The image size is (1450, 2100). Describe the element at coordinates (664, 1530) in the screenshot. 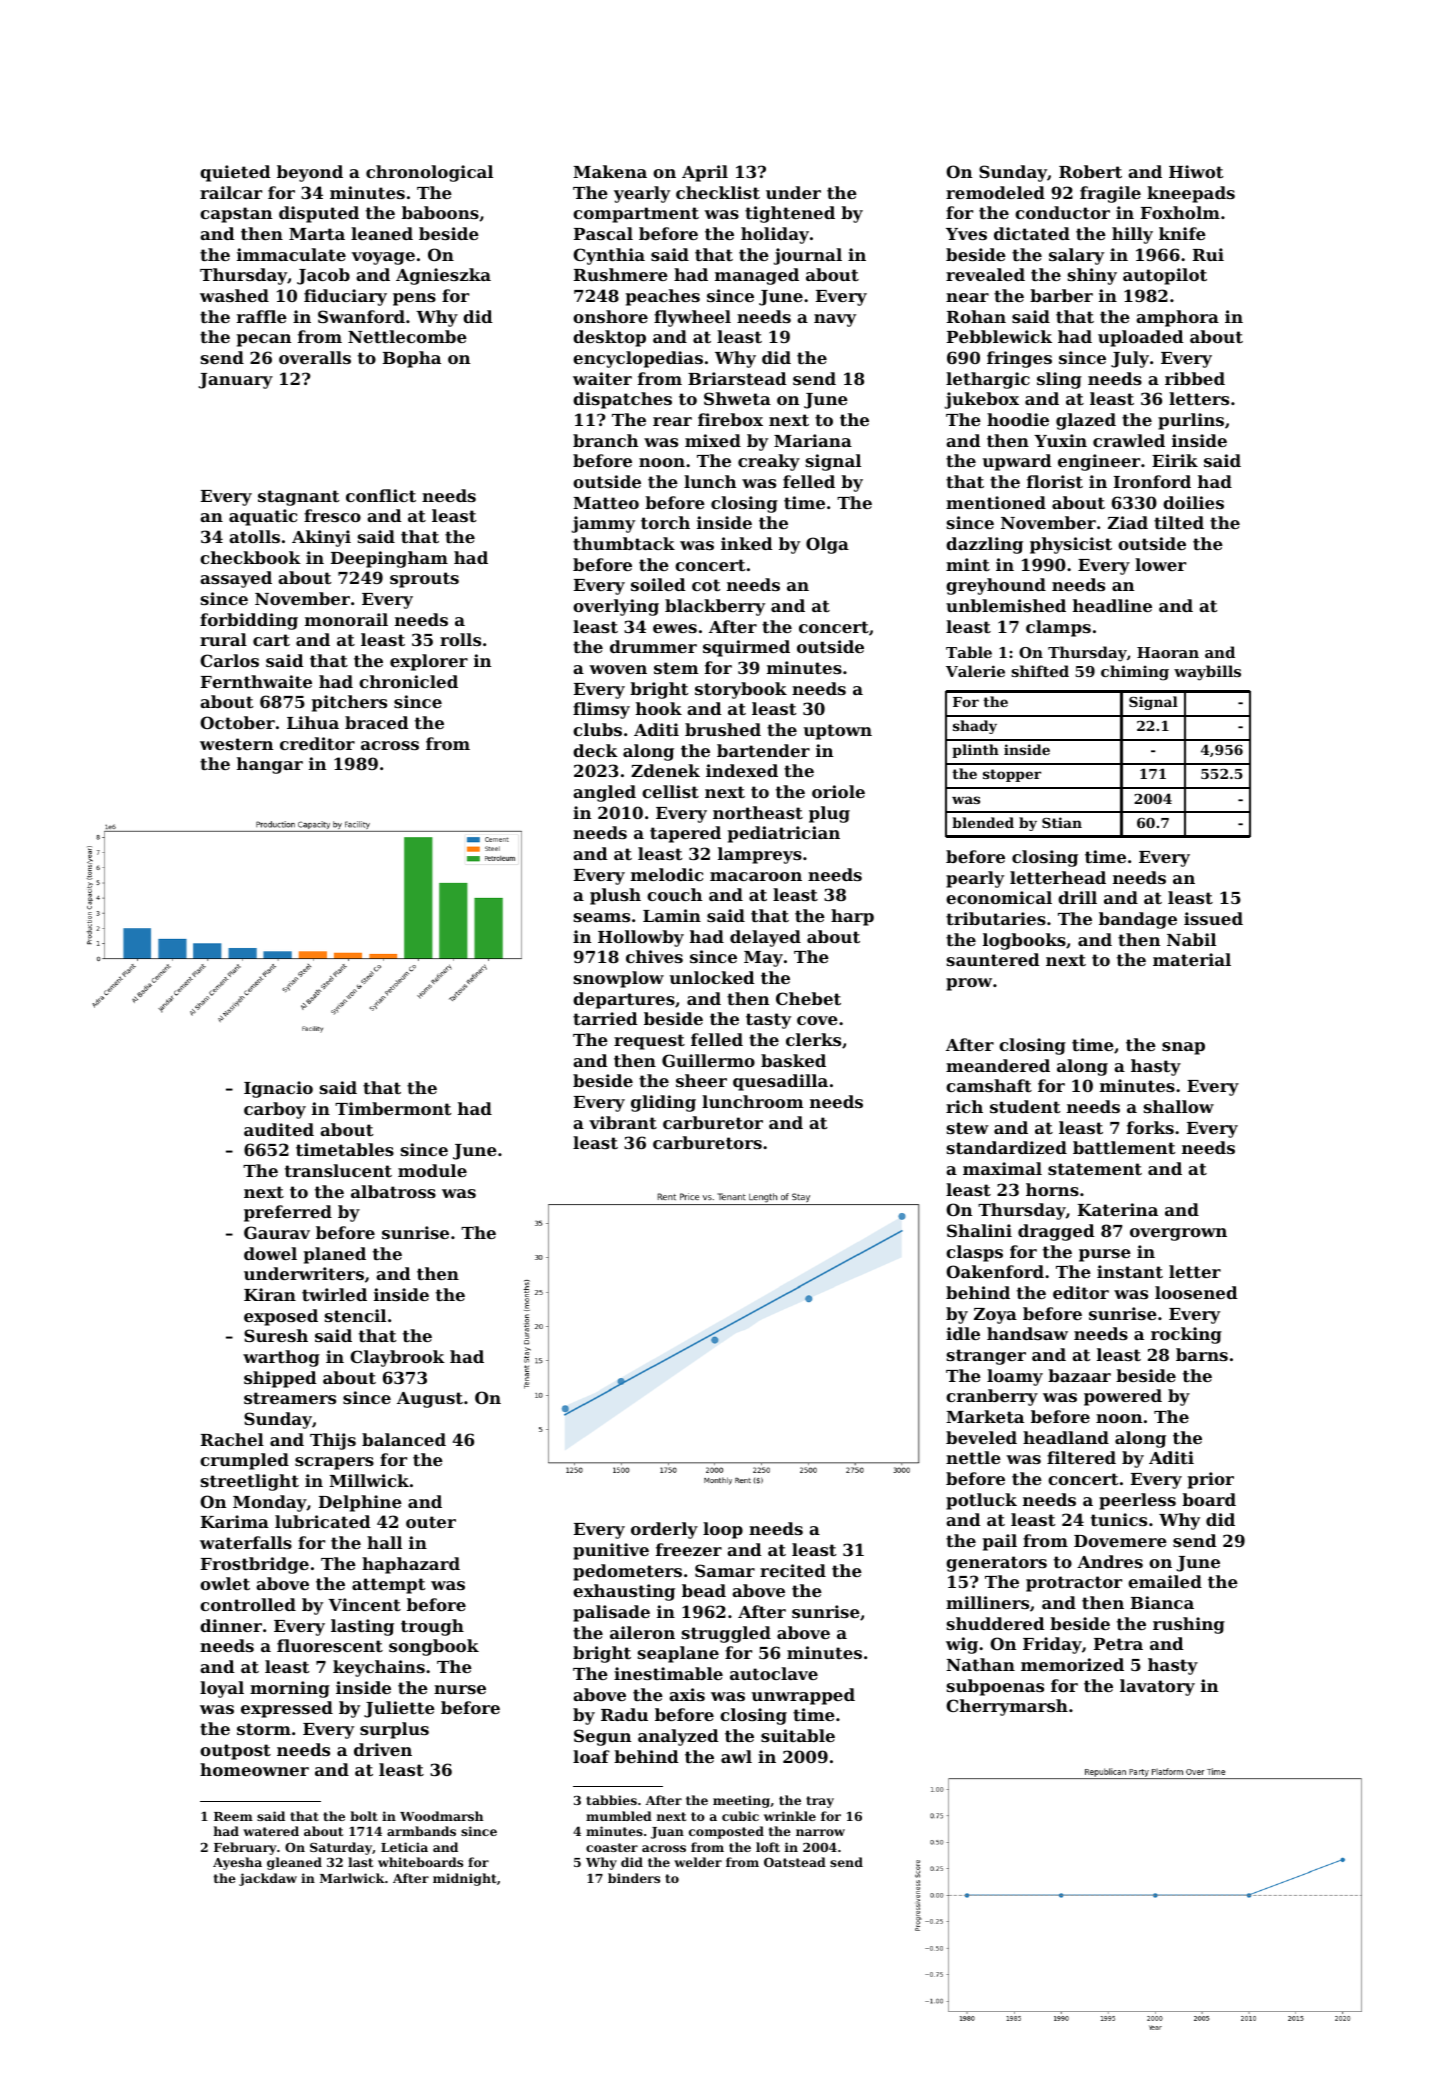

I see `orderly` at that location.
